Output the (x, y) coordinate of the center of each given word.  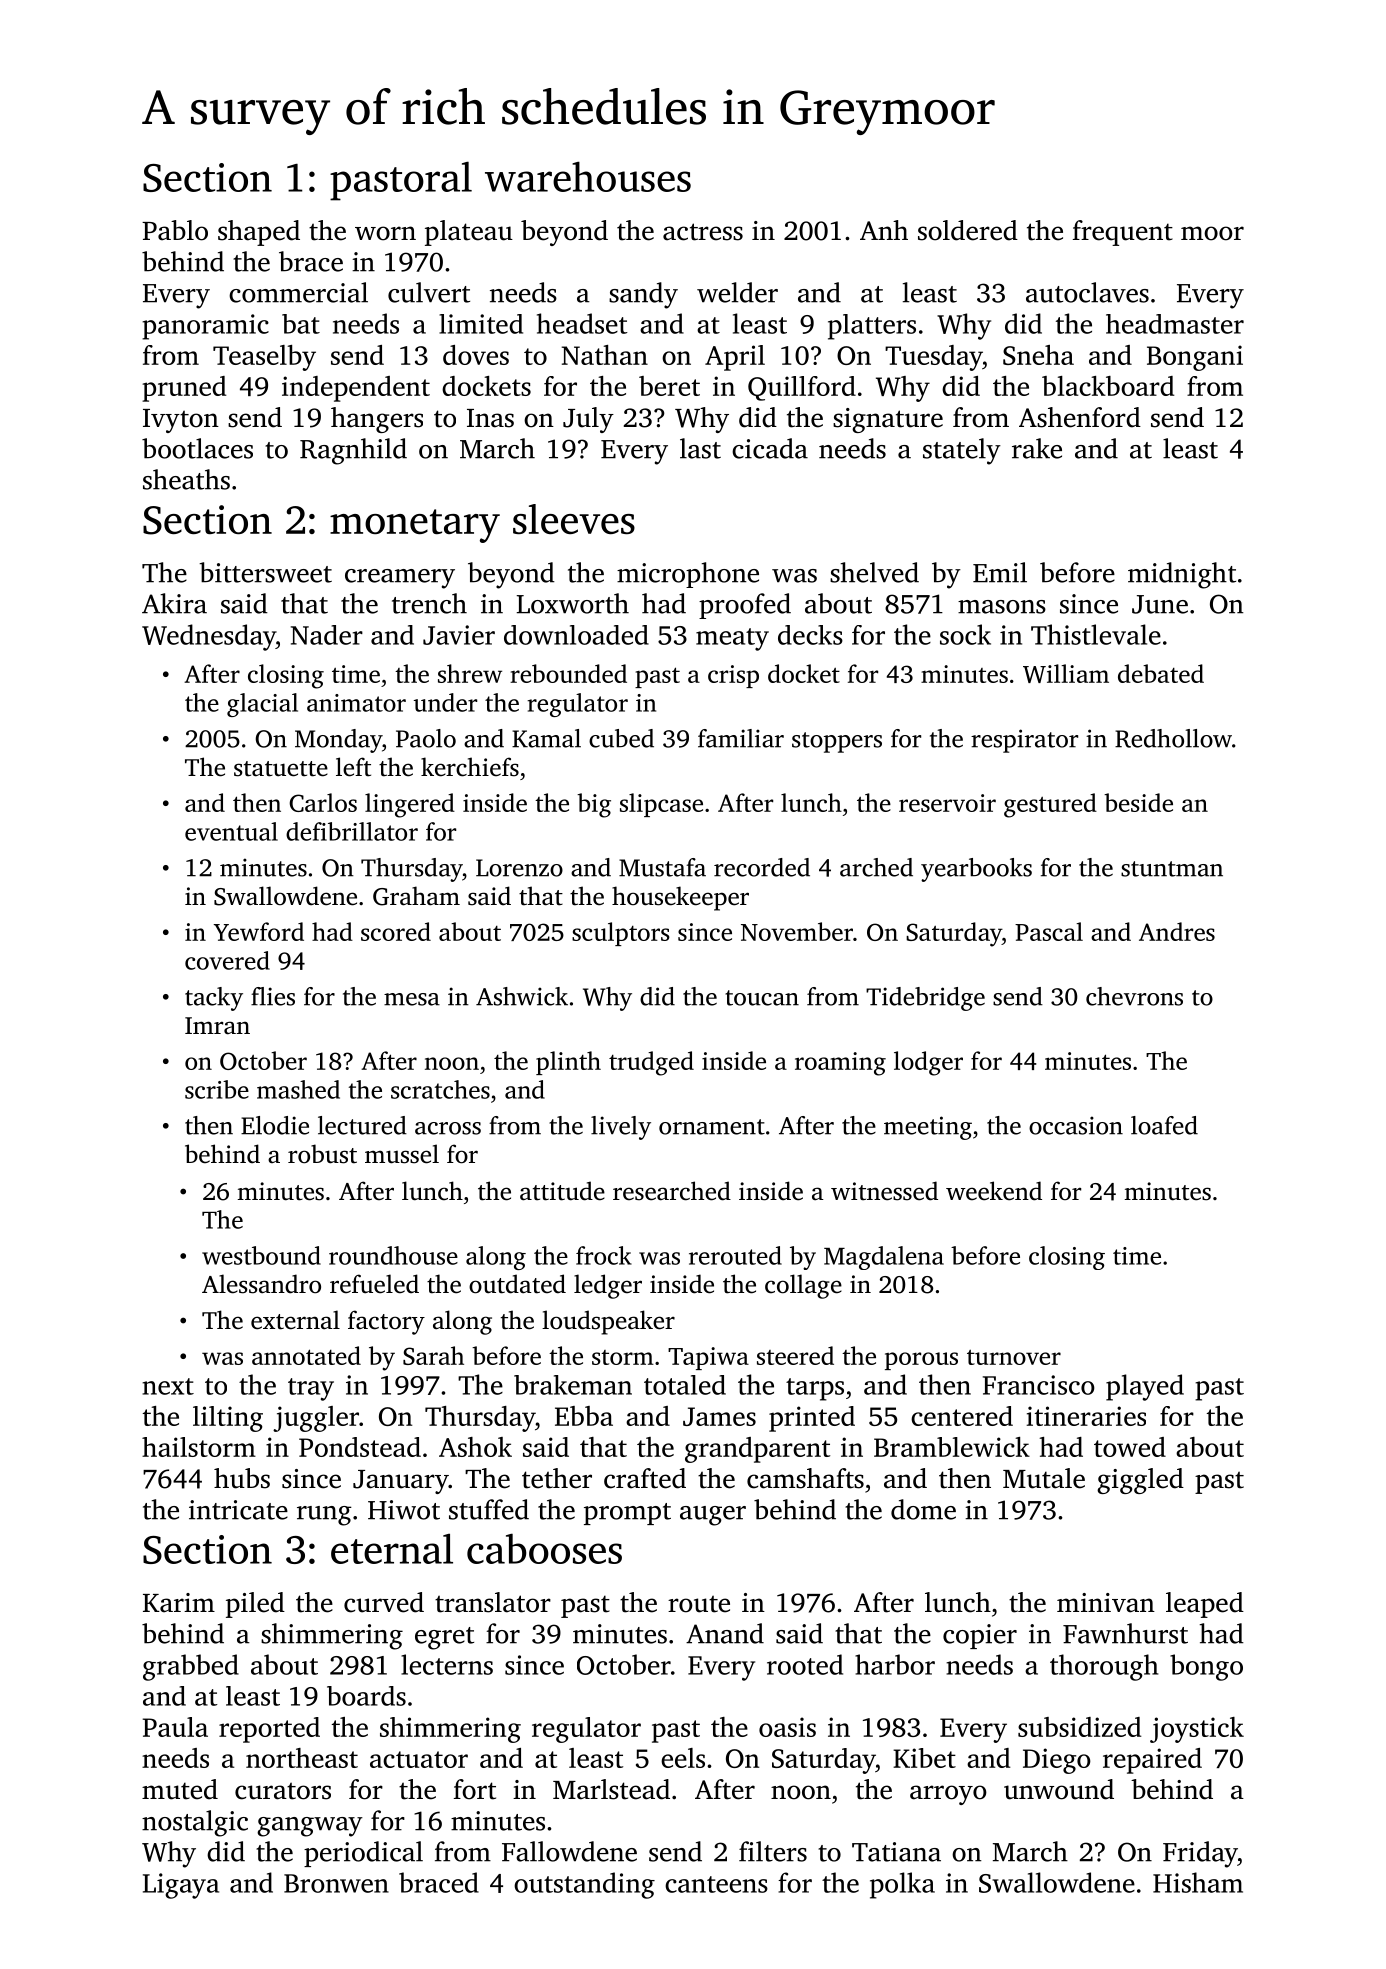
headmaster (1175, 324)
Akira (174, 603)
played (1145, 1387)
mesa (412, 999)
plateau (469, 233)
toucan (762, 998)
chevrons (1134, 996)
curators (283, 1791)
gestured (1050, 805)
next (168, 1386)
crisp (733, 676)
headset (582, 323)
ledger (608, 1286)
